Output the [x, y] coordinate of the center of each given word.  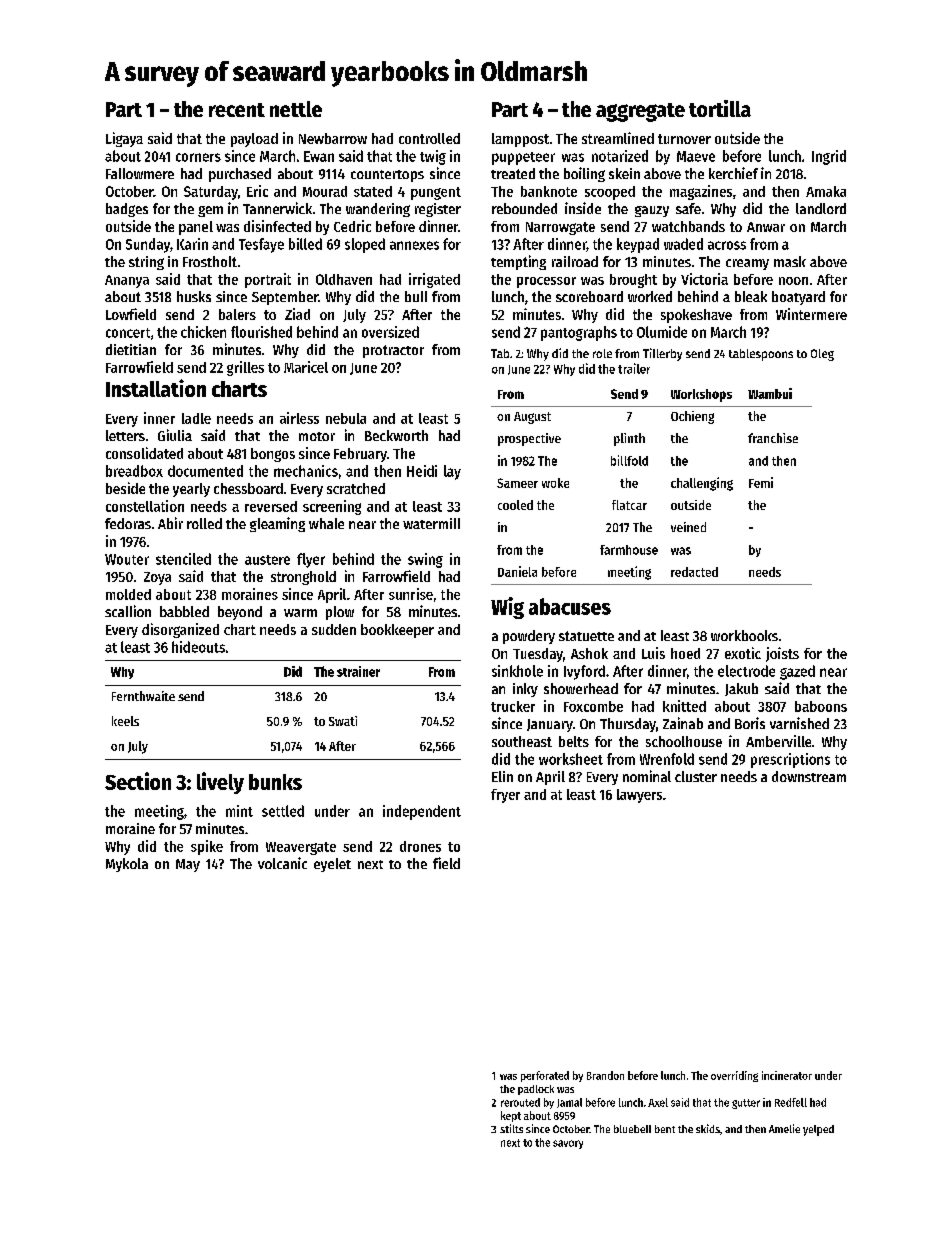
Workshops [701, 395]
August [532, 418]
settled [283, 811]
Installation [156, 388]
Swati [343, 721]
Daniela [517, 571]
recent [237, 110]
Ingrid [829, 157]
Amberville [778, 741]
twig [433, 157]
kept [511, 1116]
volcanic [282, 863]
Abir [170, 523]
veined [688, 527]
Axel [658, 1102]
